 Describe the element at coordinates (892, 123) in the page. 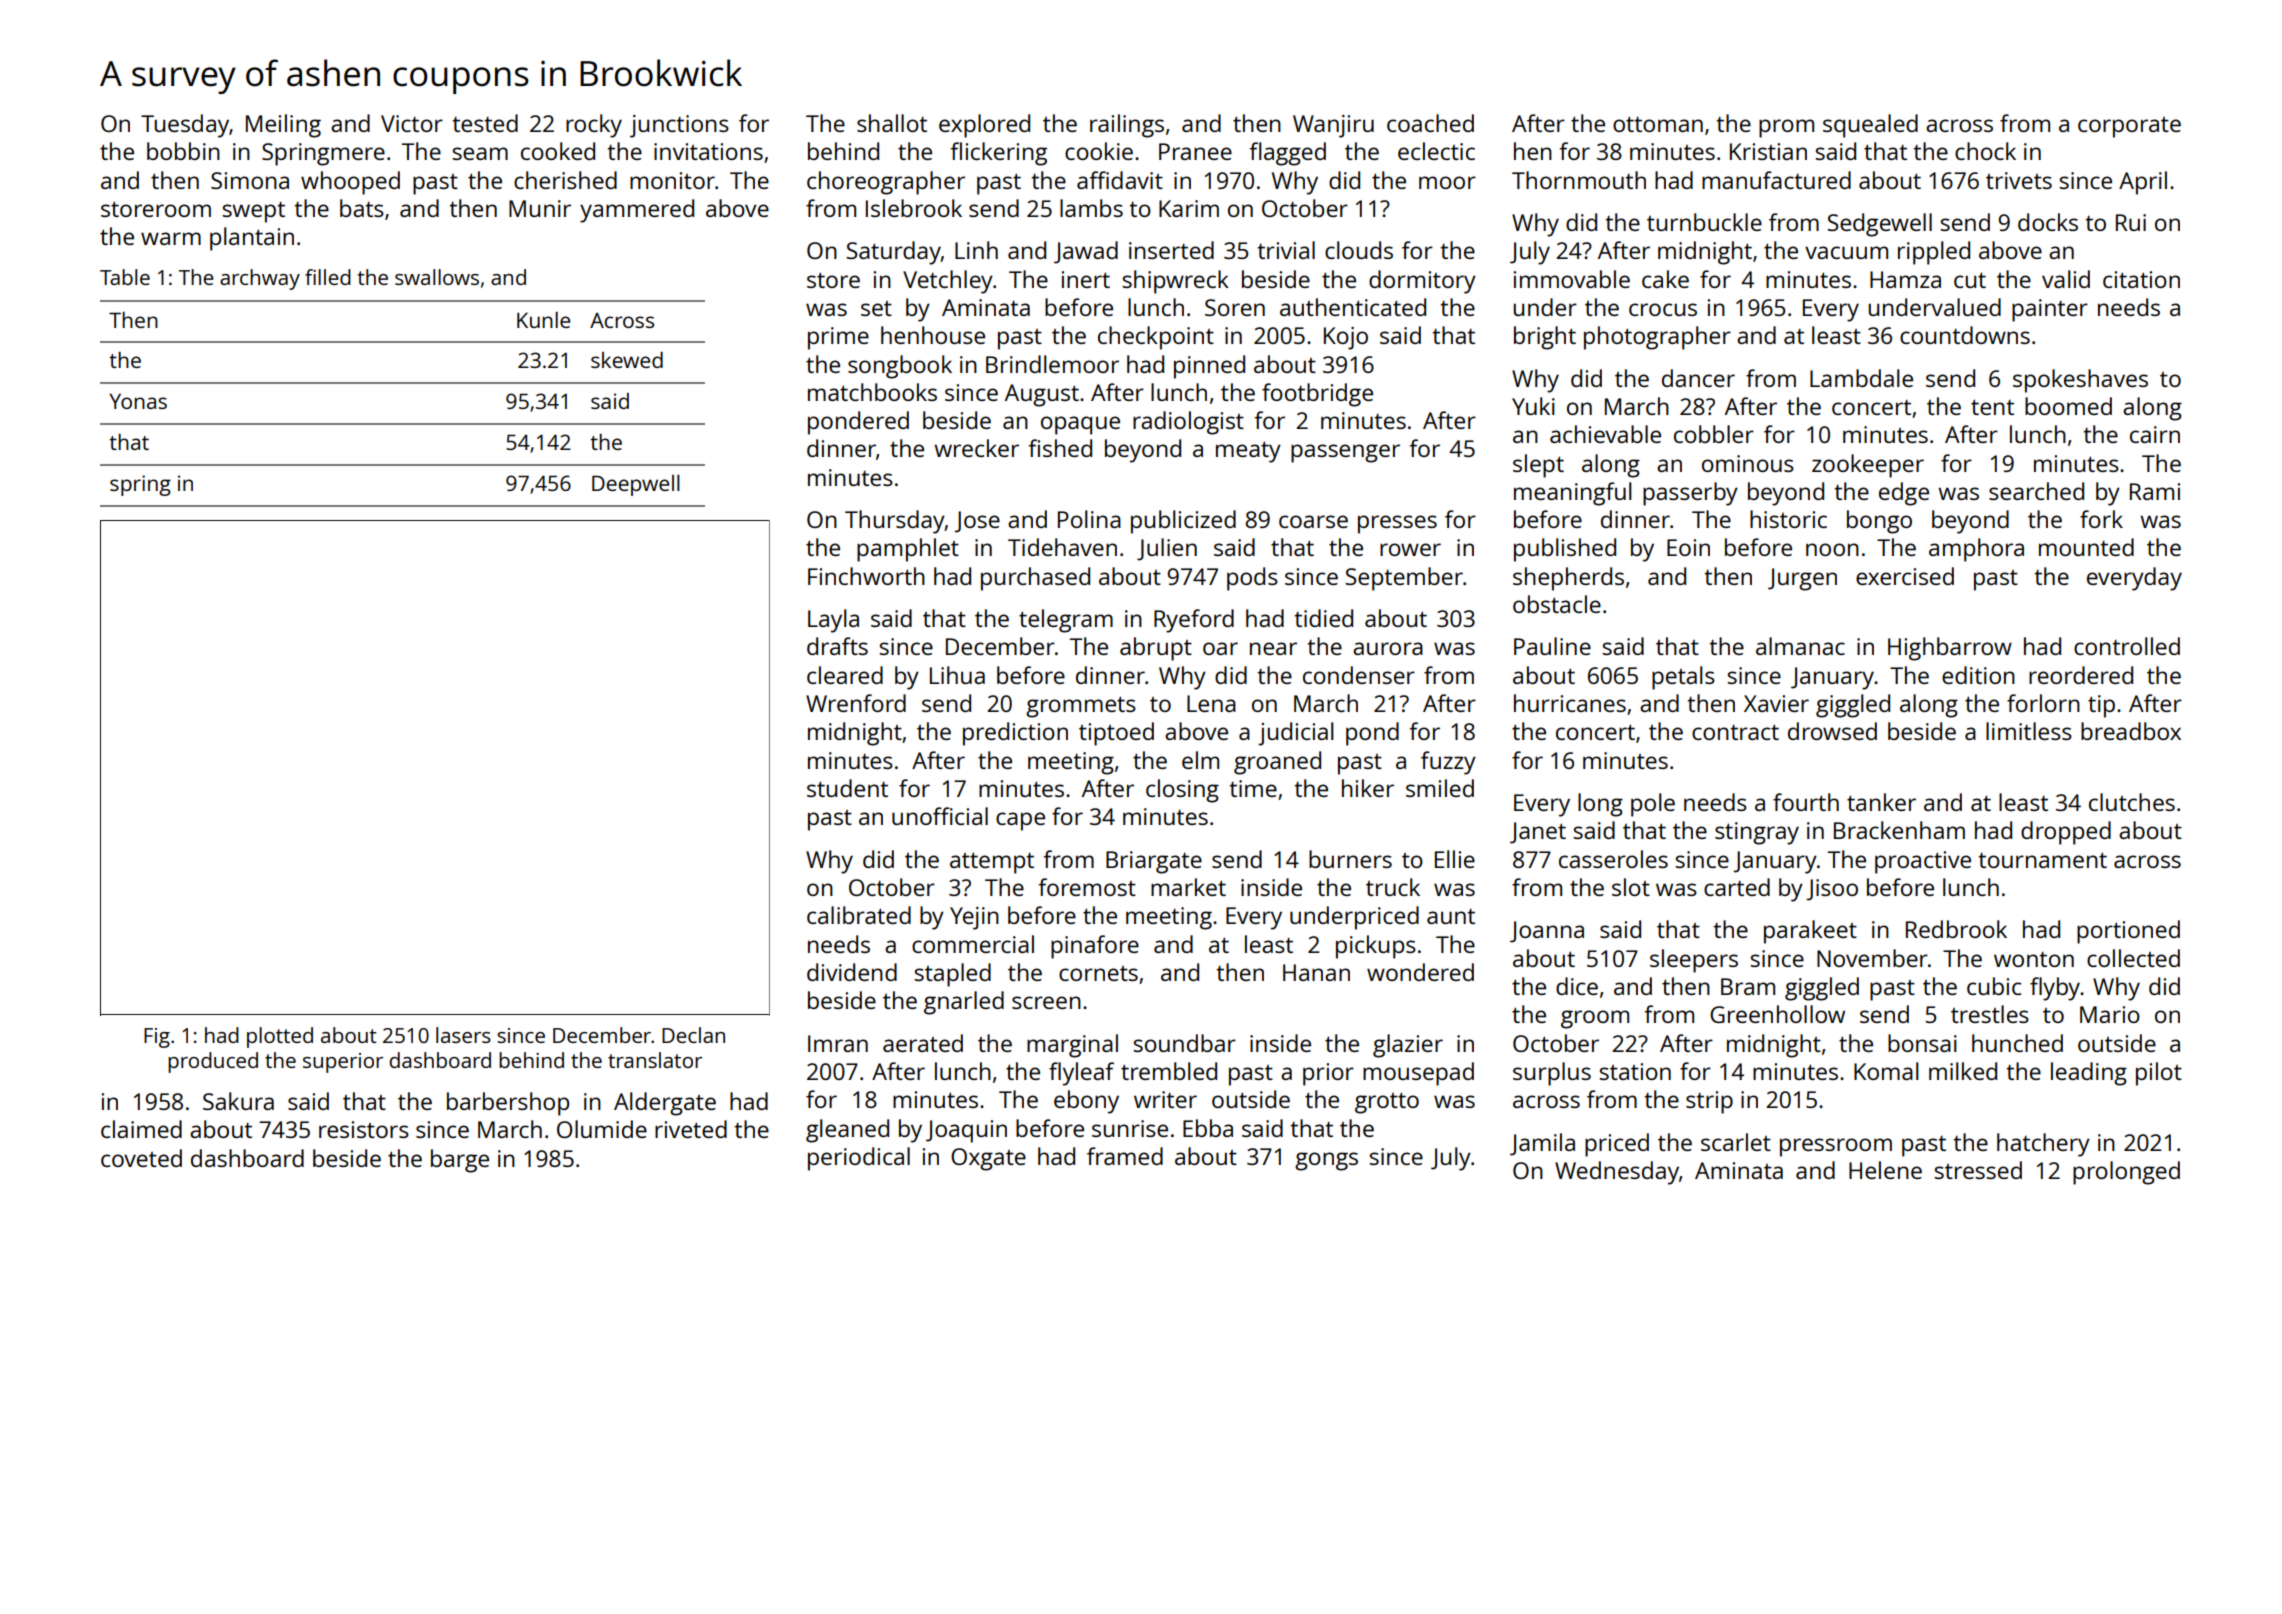

I see `shallot` at that location.
